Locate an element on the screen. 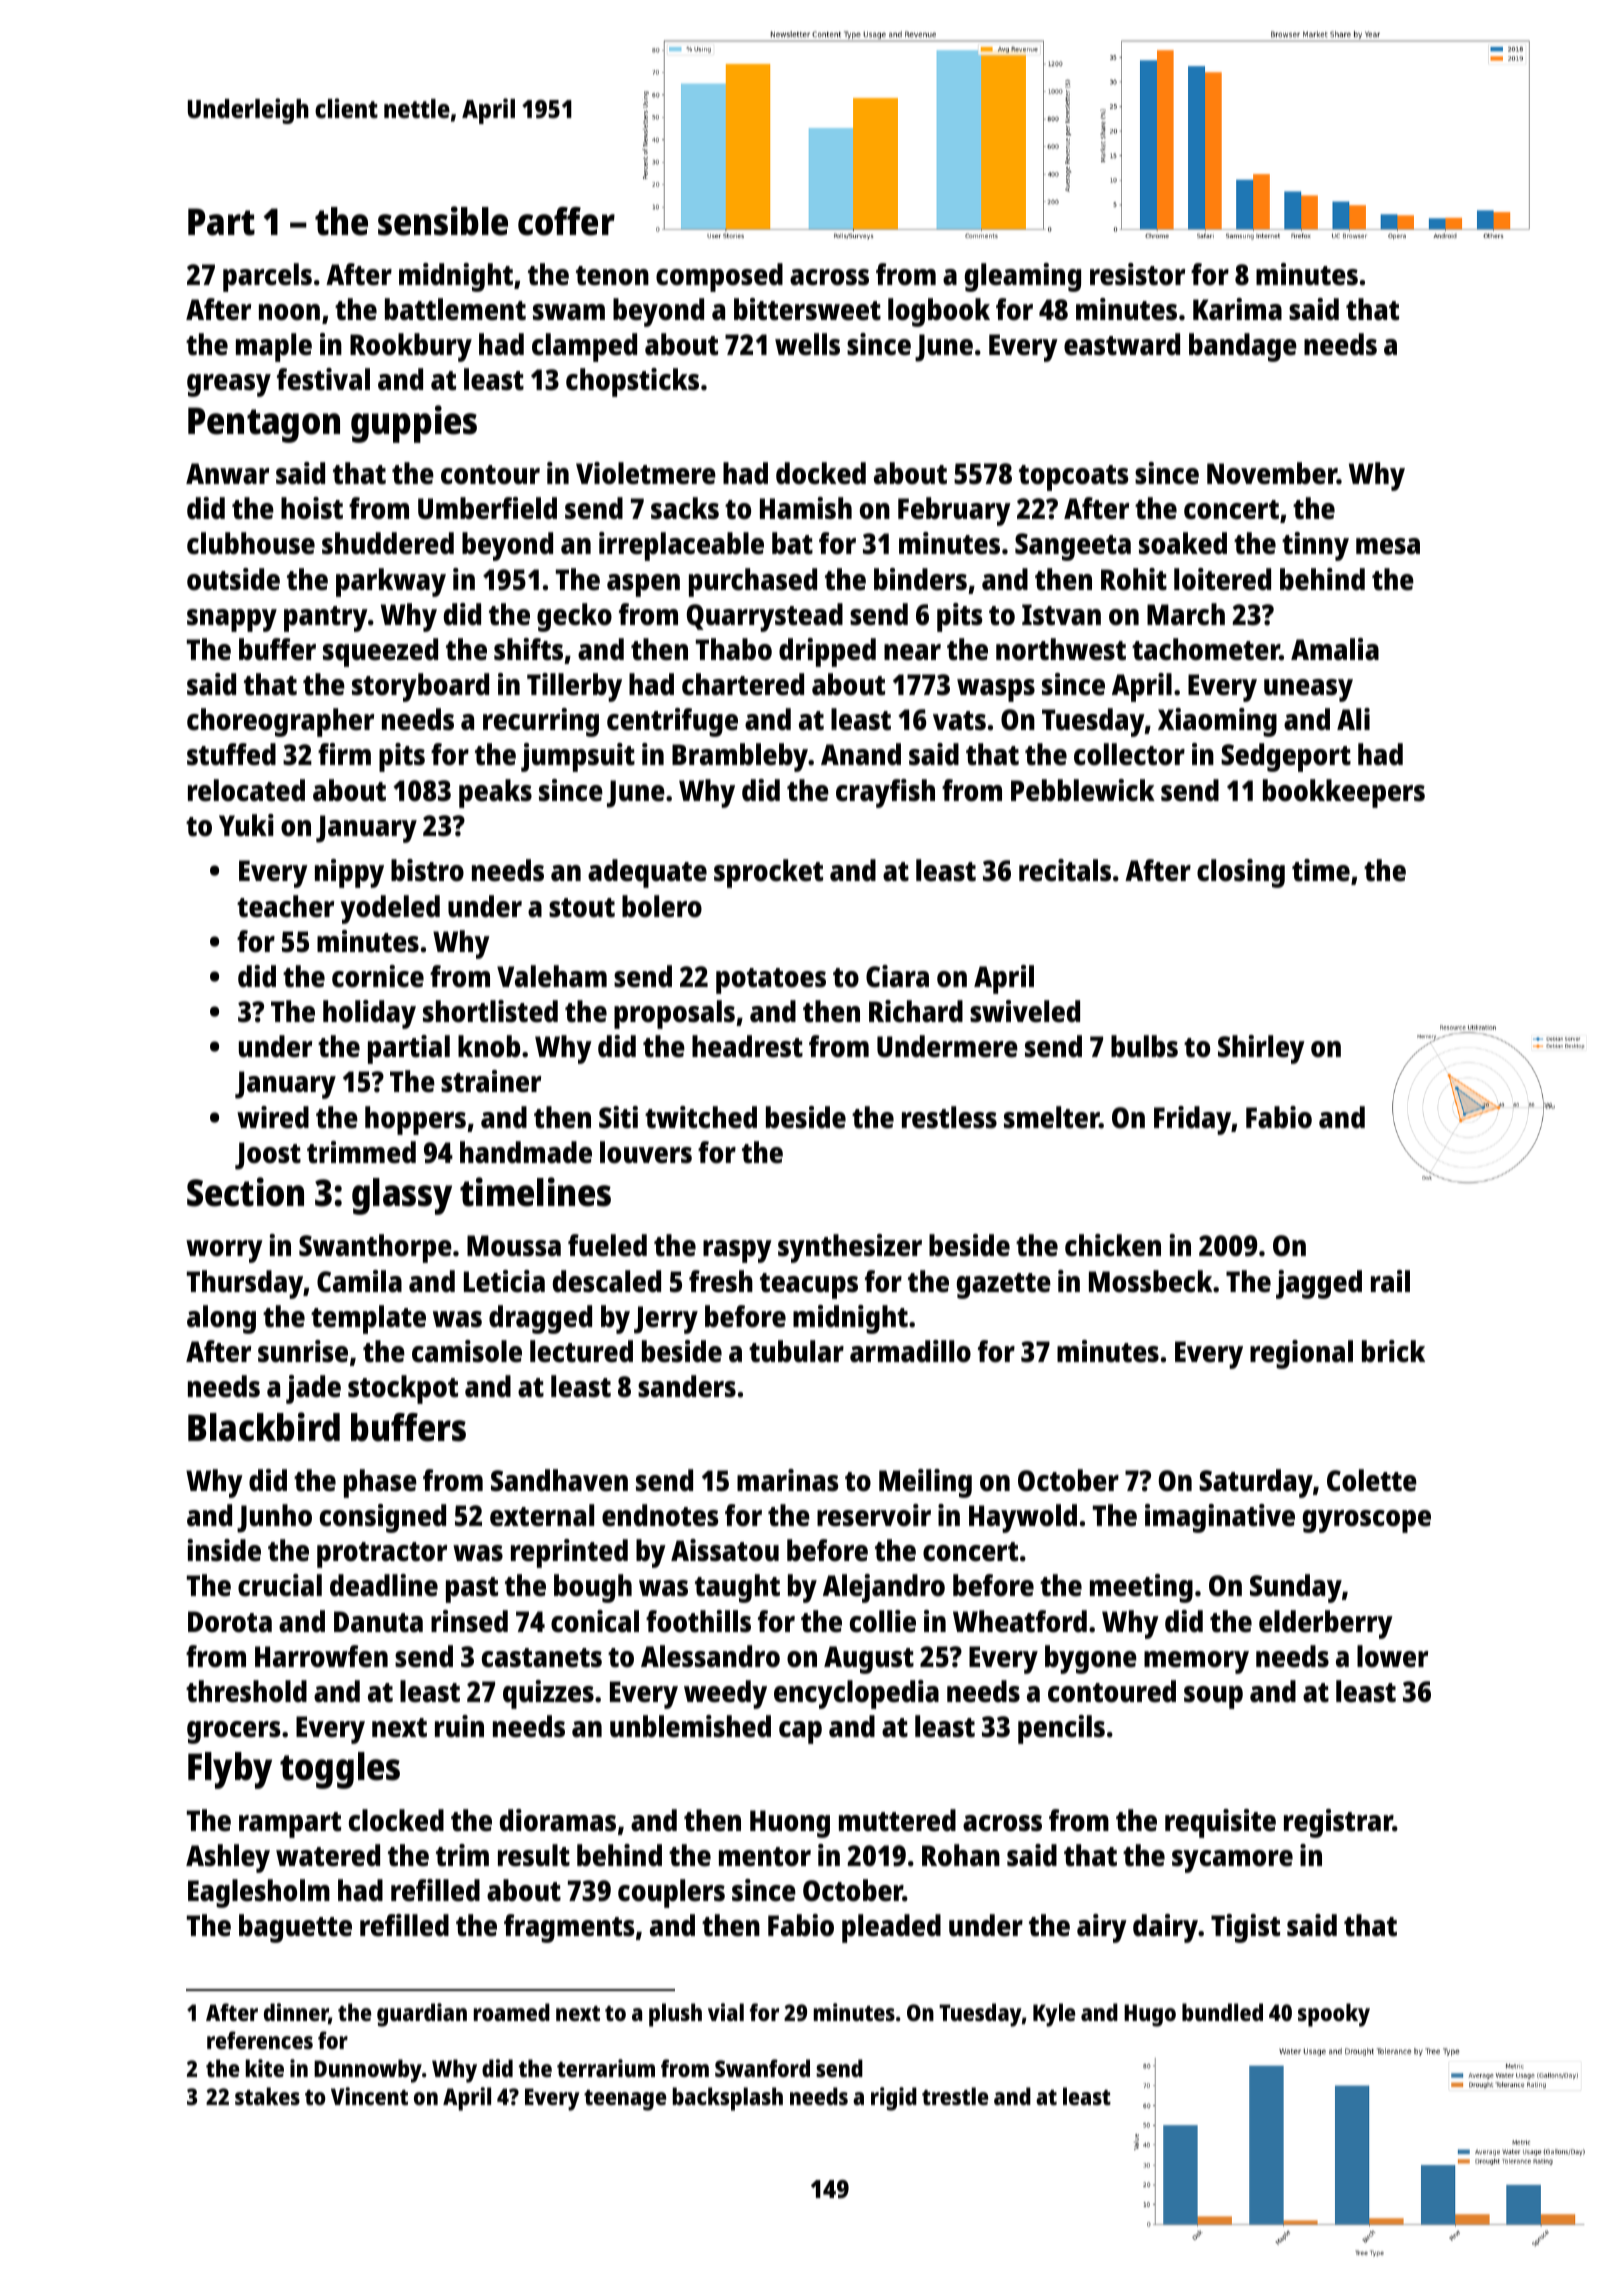  Karima is located at coordinates (1237, 309).
